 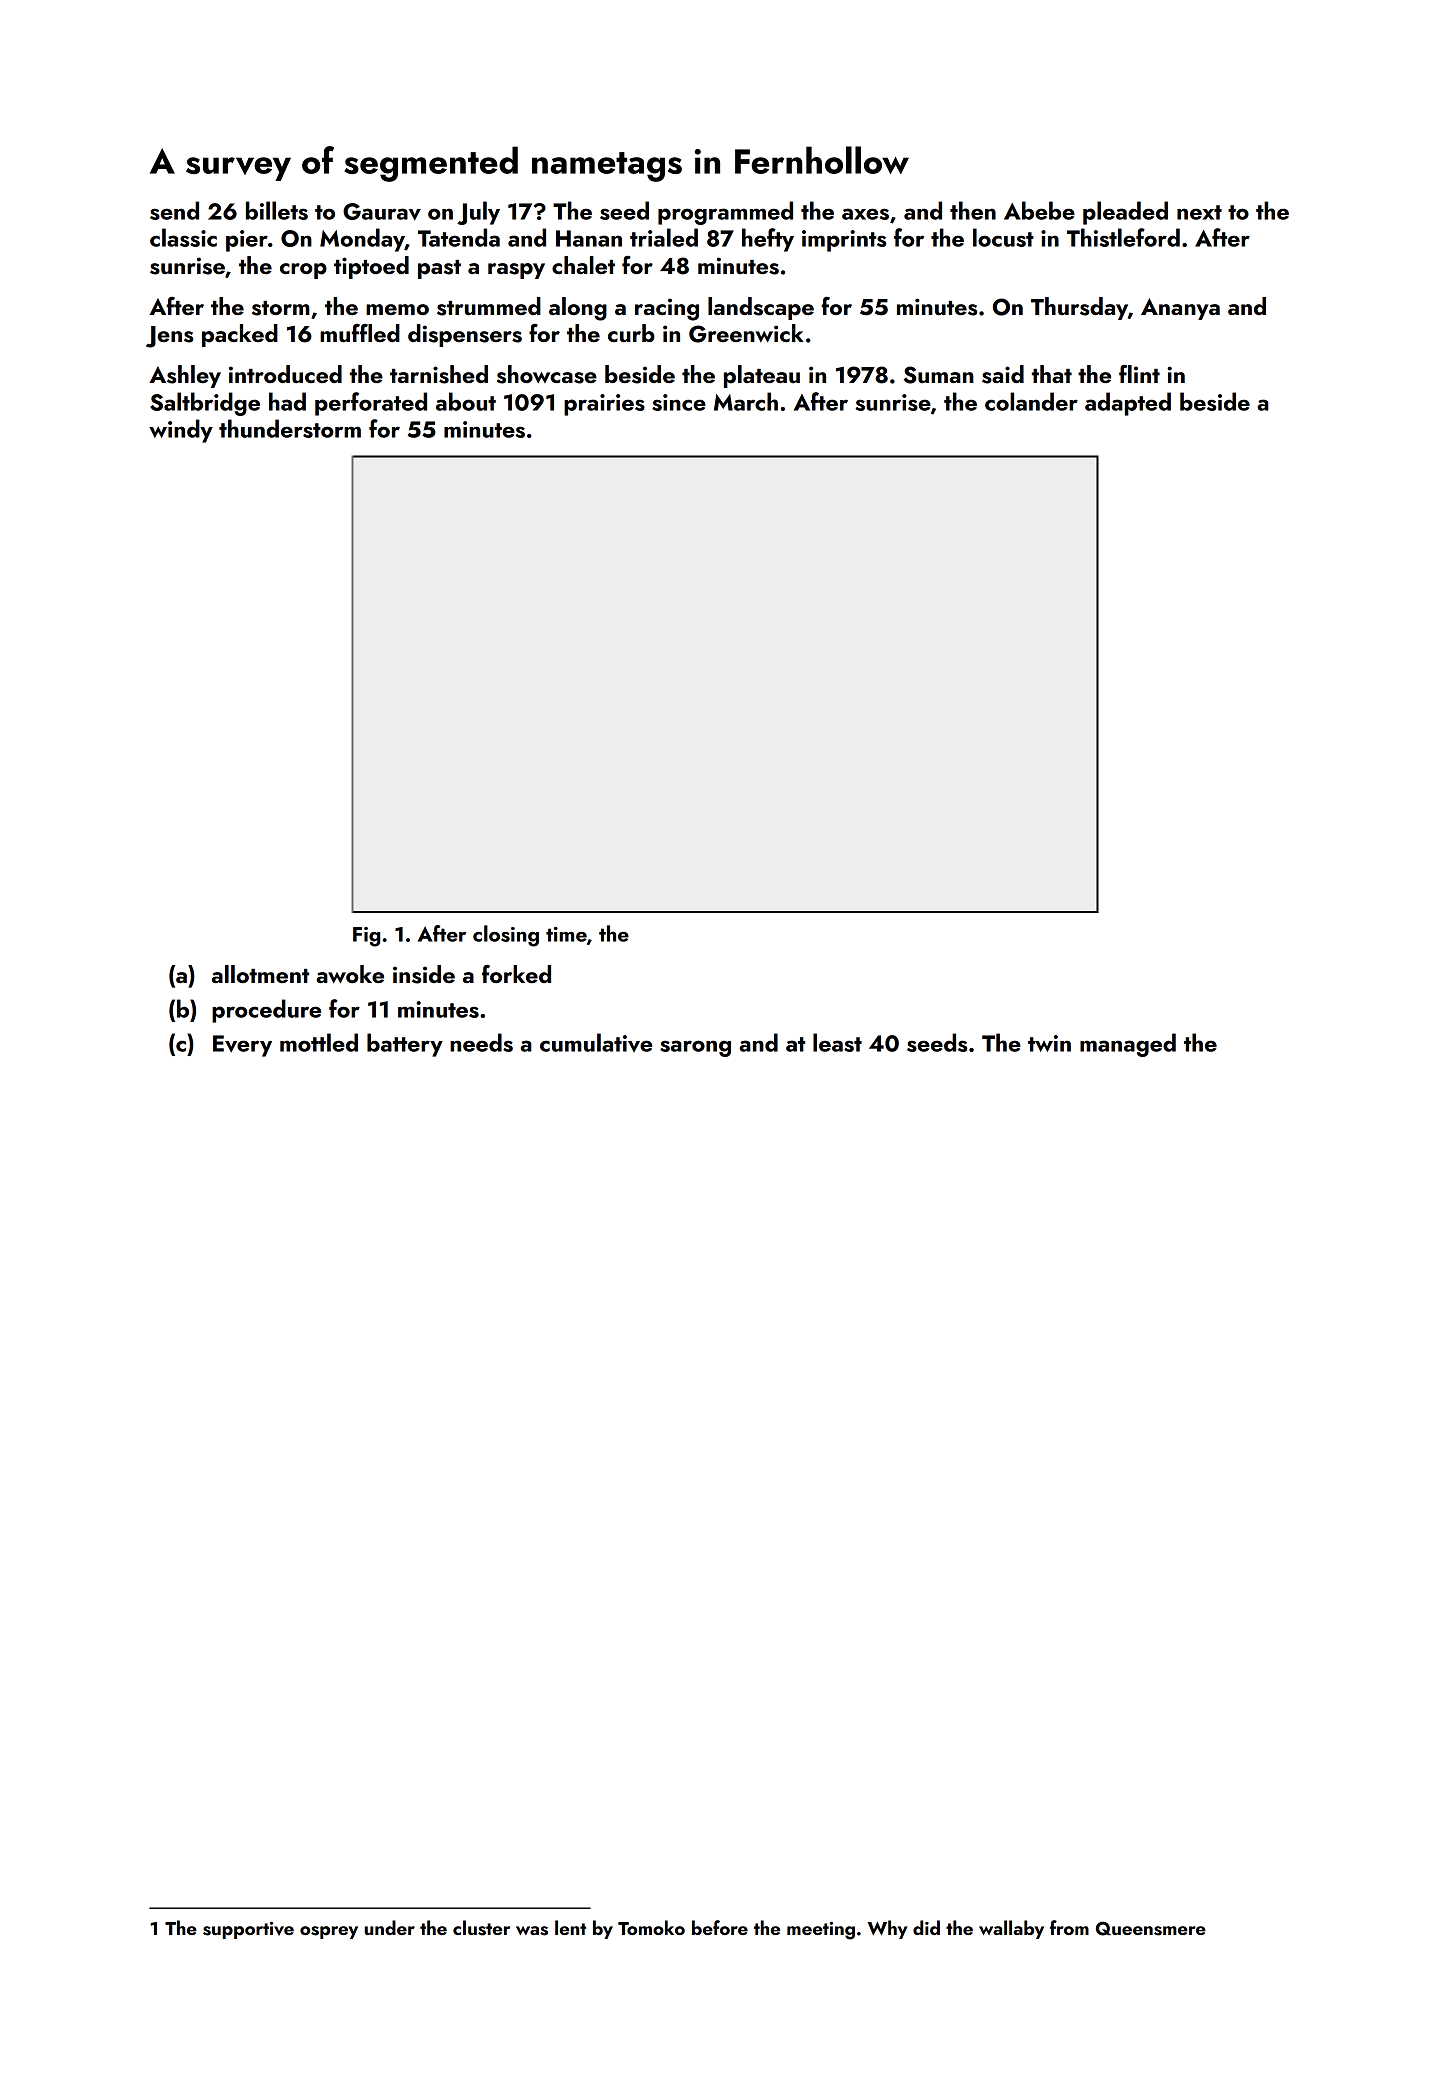 What do you see at coordinates (382, 212) in the image?
I see `Gaurav` at bounding box center [382, 212].
